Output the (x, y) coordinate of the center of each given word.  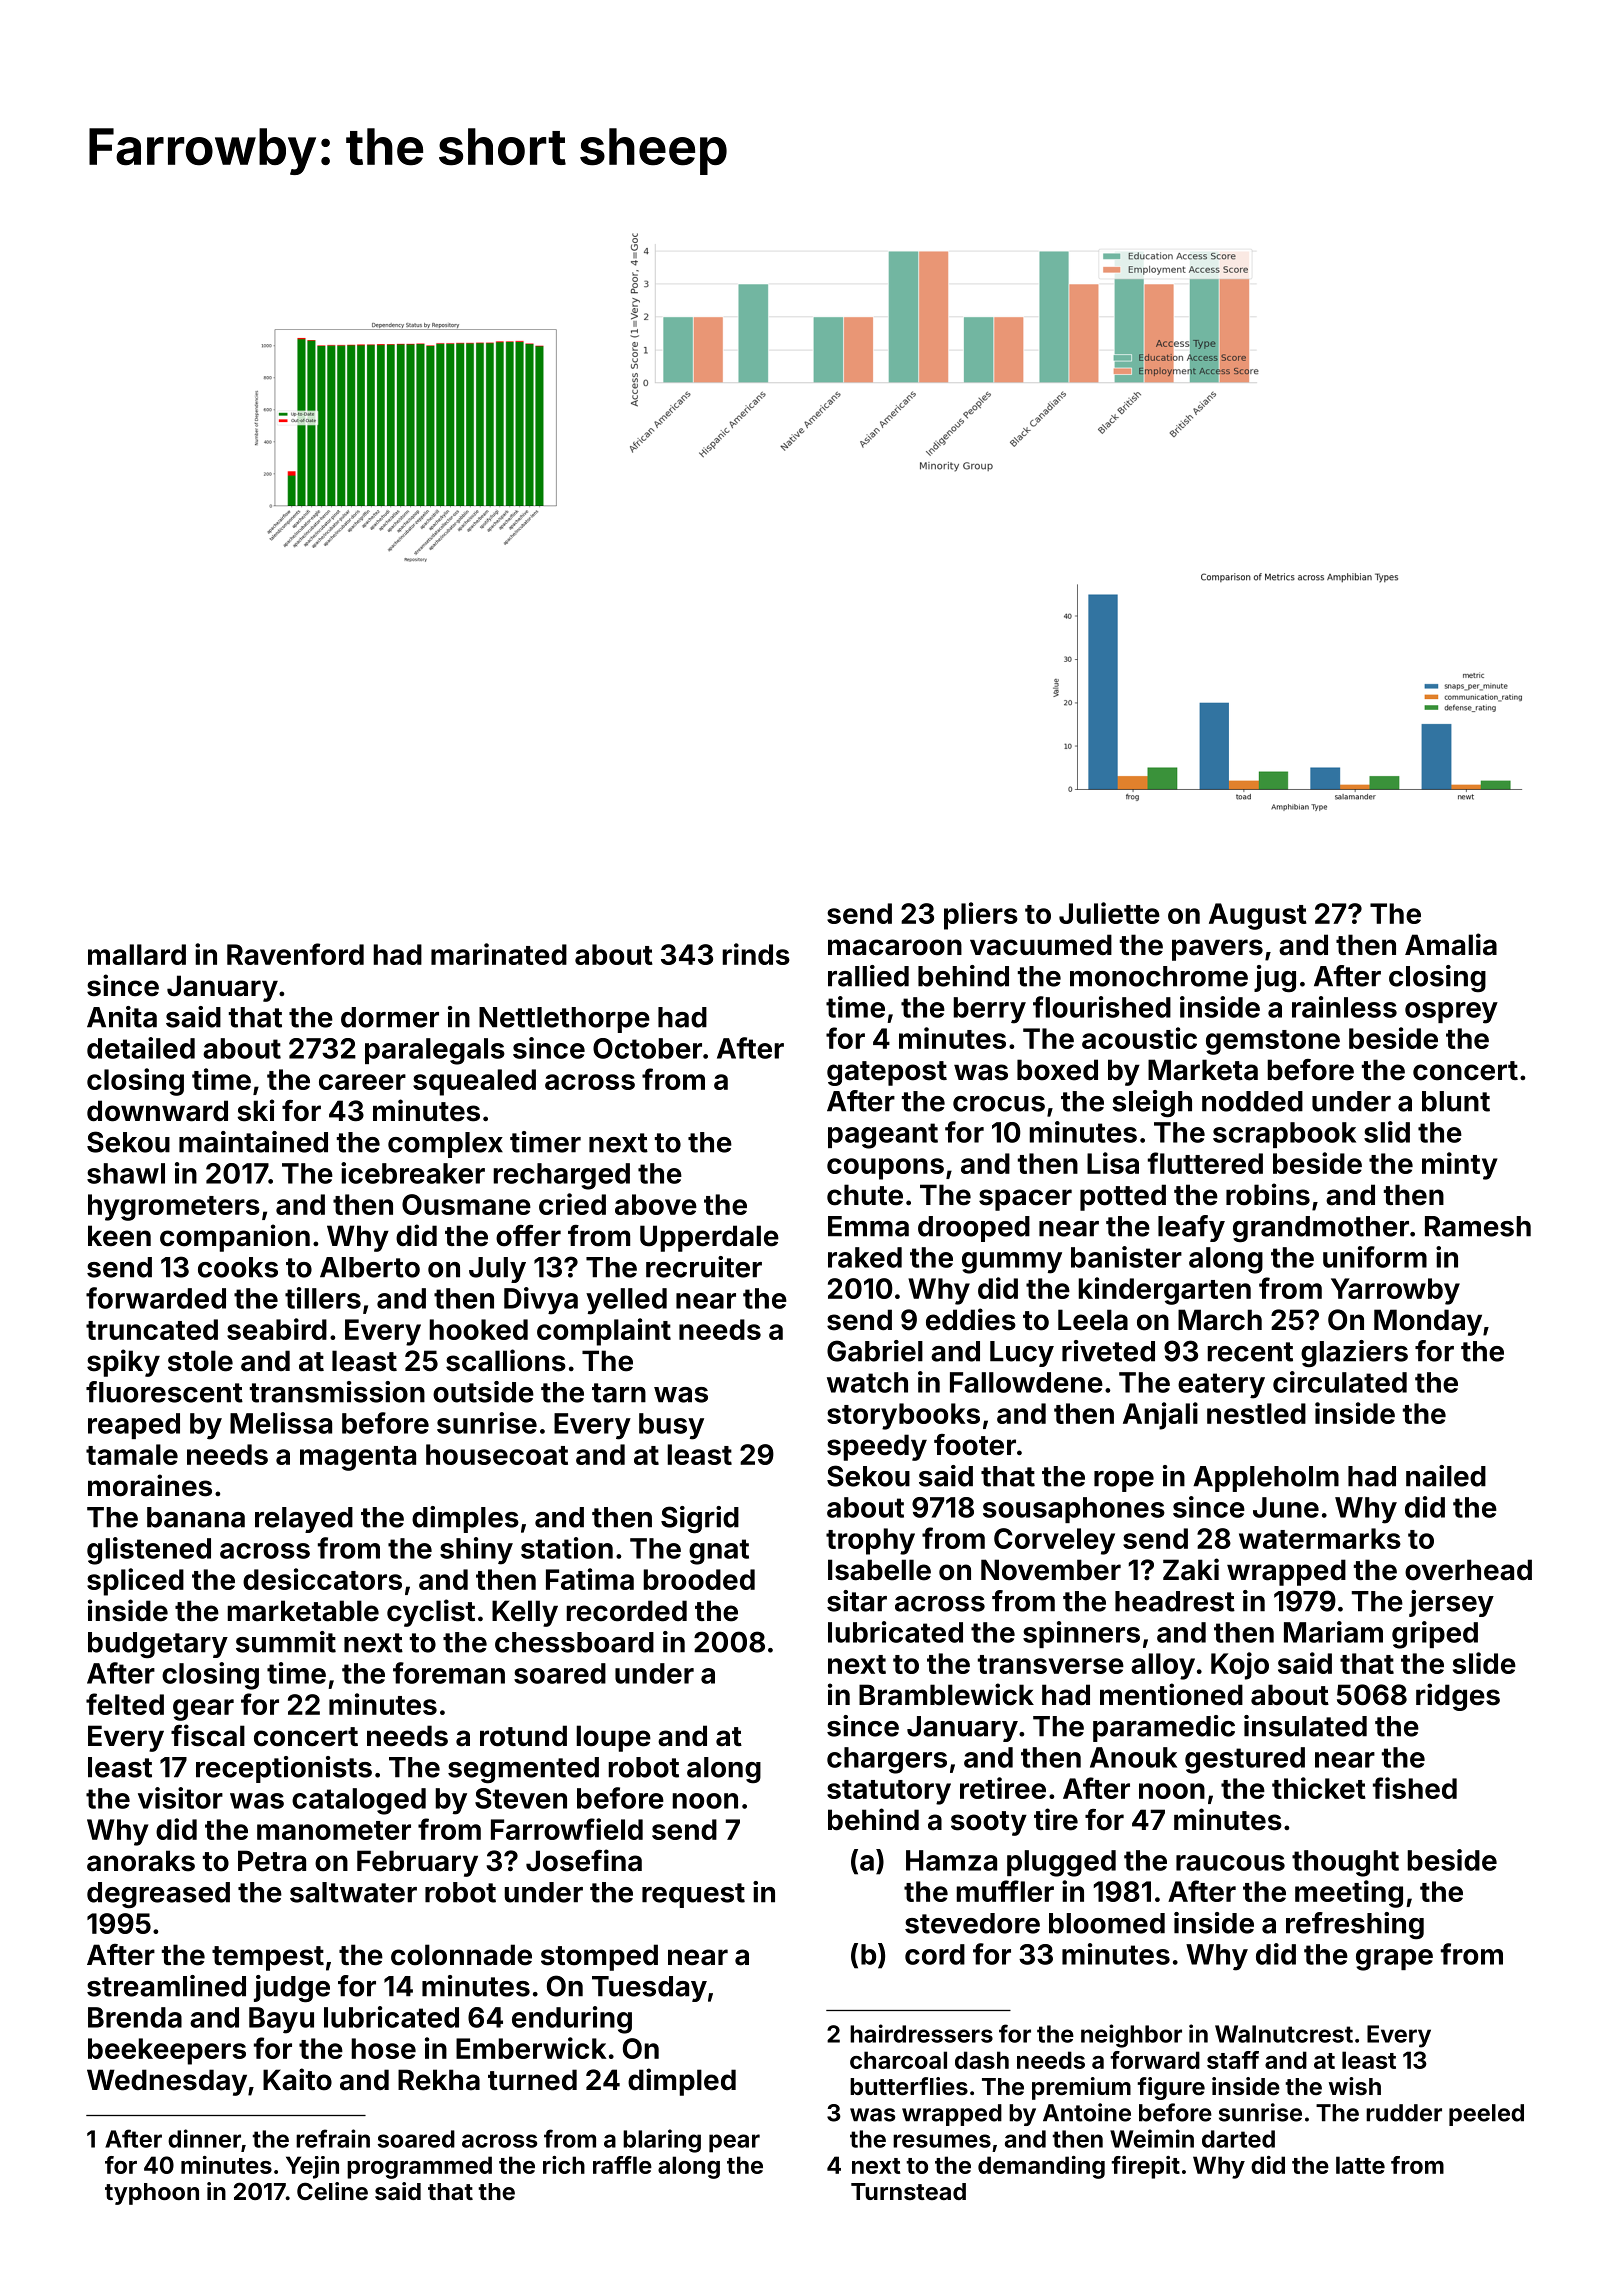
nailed (1446, 1476)
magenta (358, 1458)
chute (865, 1195)
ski (256, 1110)
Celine (332, 2191)
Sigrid (700, 1520)
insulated (1305, 1726)
